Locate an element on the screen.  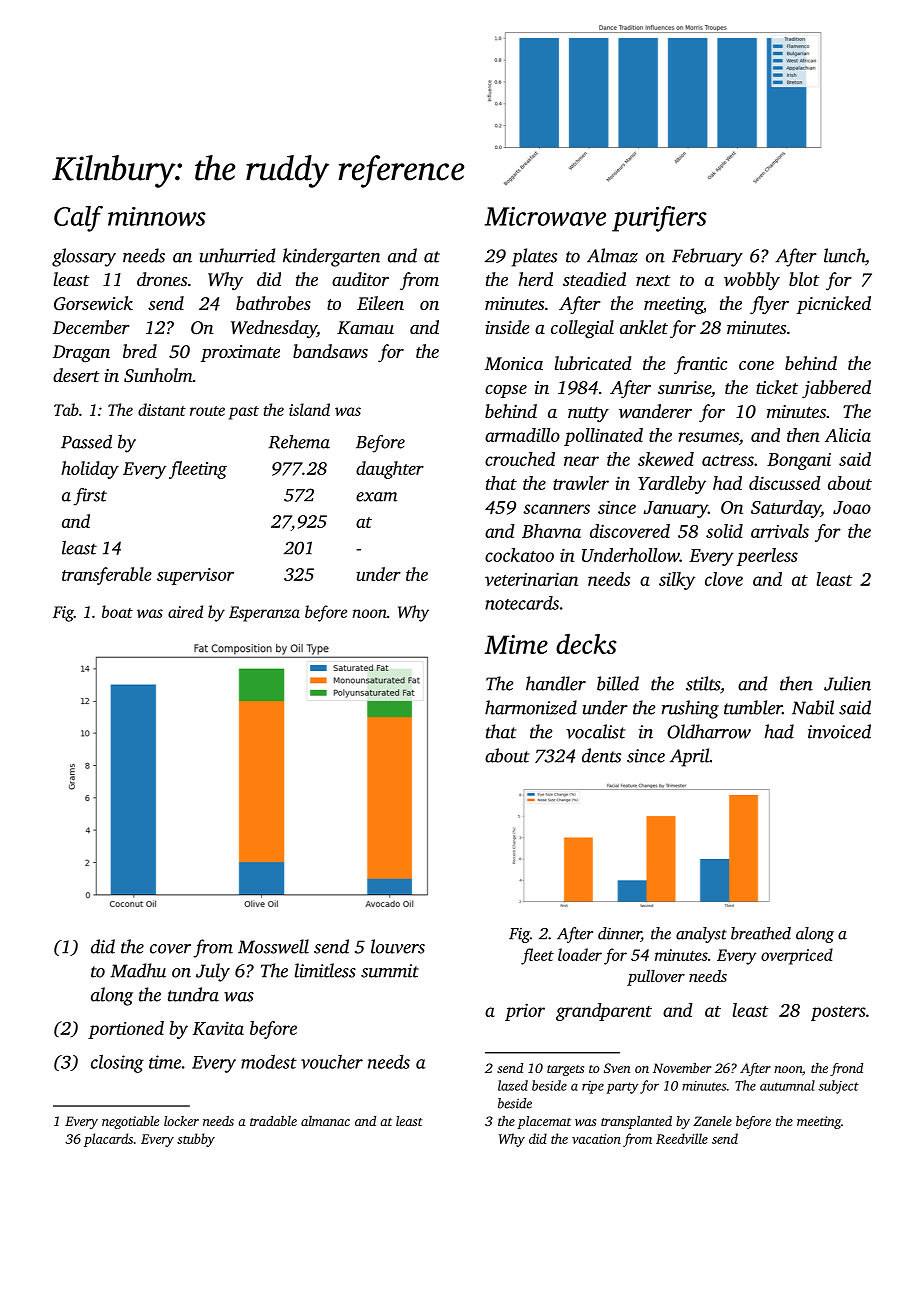
supervisor is located at coordinates (195, 576).
